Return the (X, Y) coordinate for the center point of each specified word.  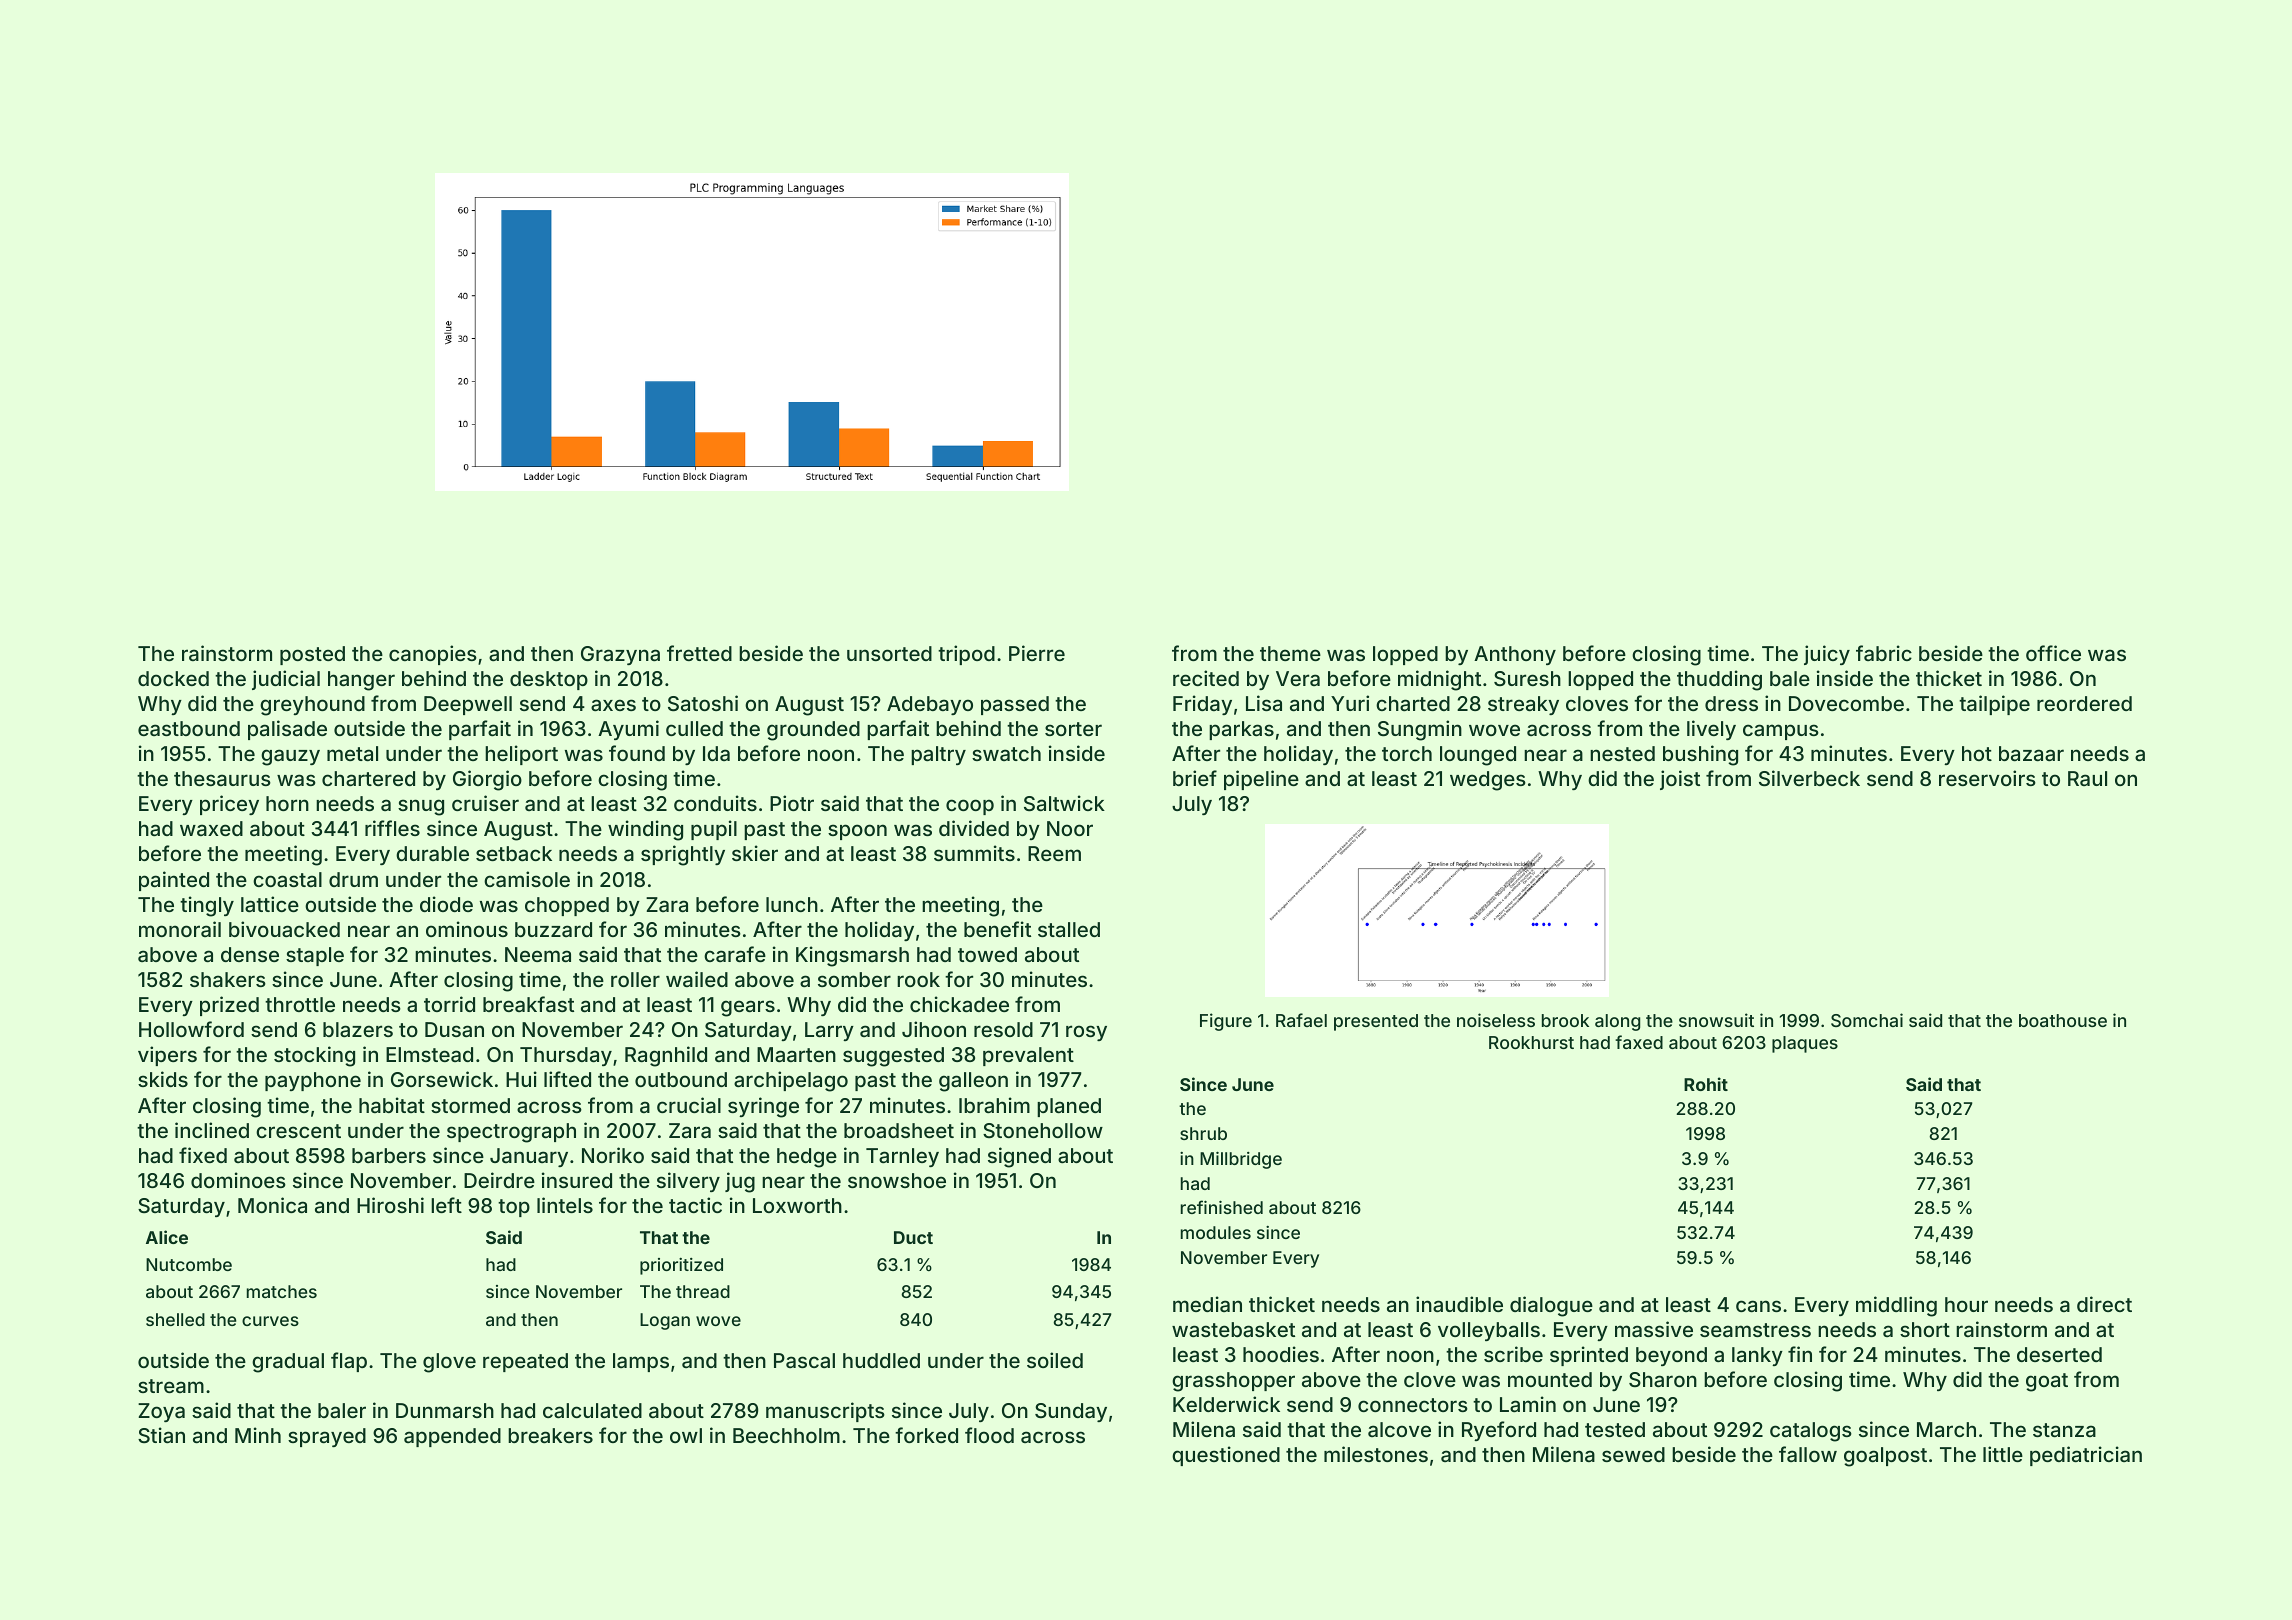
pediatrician (2086, 1456)
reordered (2084, 703)
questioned (1226, 1456)
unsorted (889, 653)
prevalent (1028, 1056)
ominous (467, 929)
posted (312, 655)
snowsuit (1716, 1020)
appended (452, 1437)
